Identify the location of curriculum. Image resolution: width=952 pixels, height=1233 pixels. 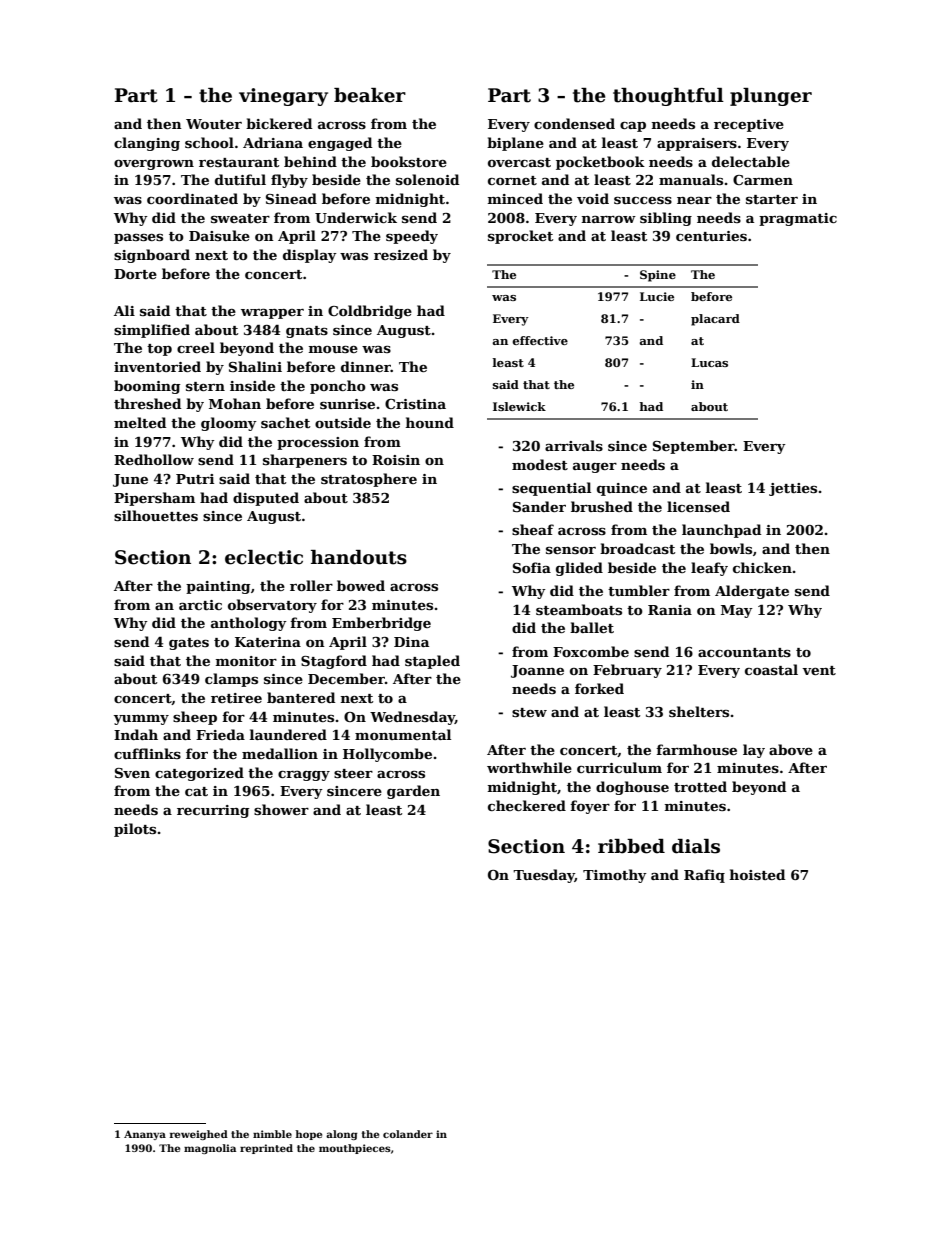
(619, 767).
